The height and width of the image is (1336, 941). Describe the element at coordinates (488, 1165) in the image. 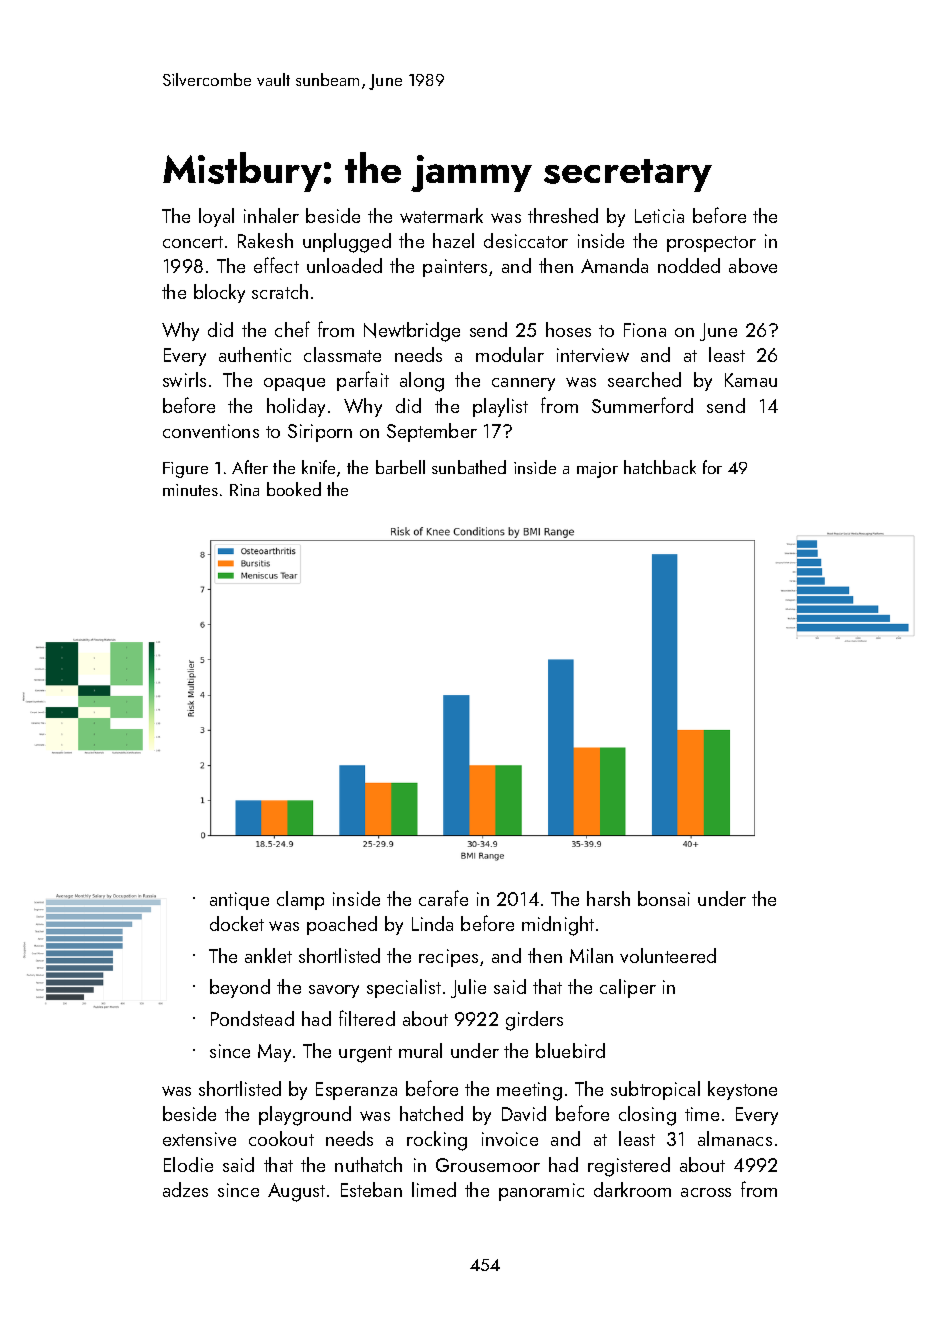

I see `Grousemoor` at that location.
